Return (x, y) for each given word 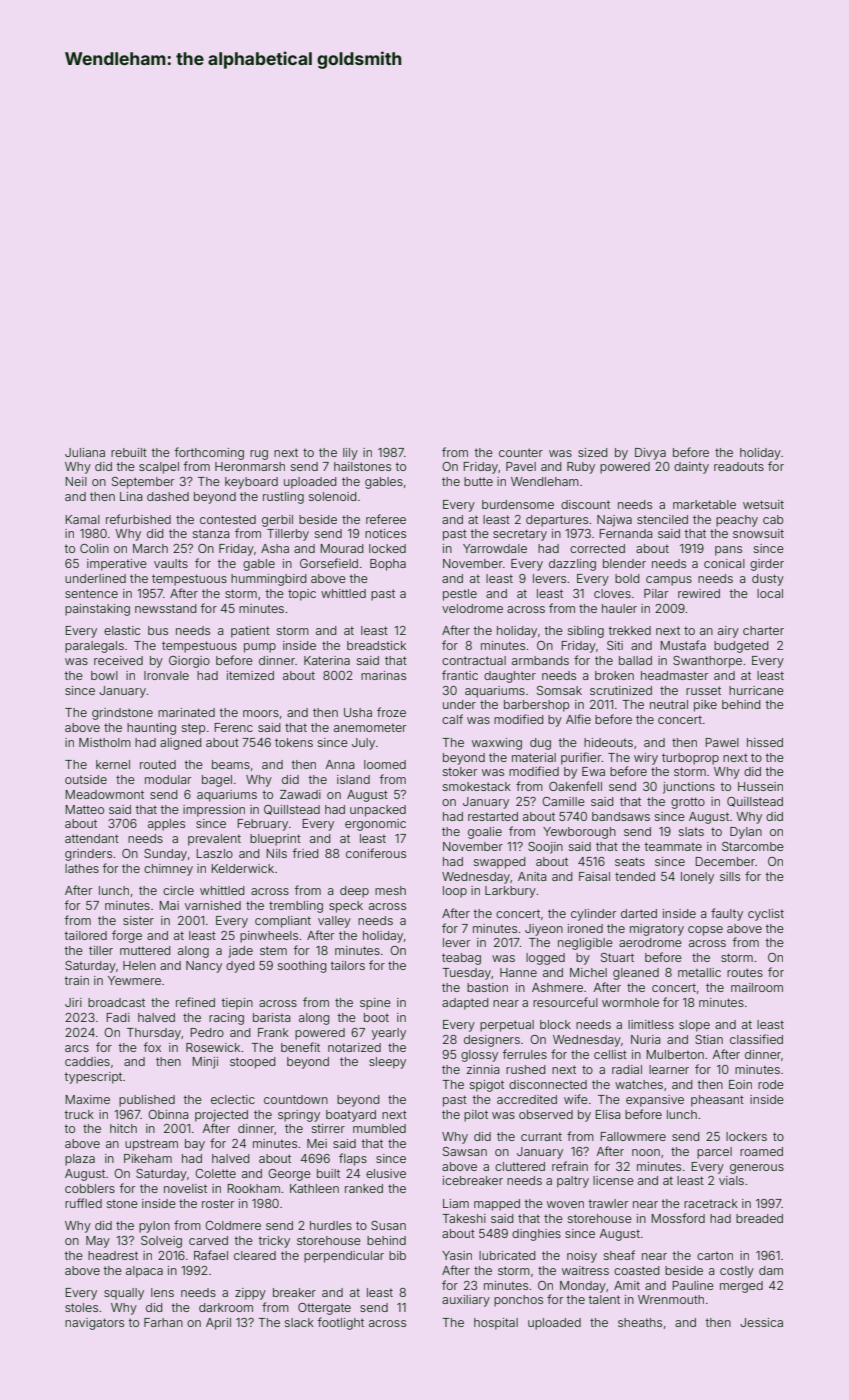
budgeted (741, 647)
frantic (460, 675)
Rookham (254, 1188)
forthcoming (209, 453)
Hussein (760, 786)
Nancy (204, 967)
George (289, 1175)
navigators (94, 1324)
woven (565, 1204)
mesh (390, 890)
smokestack (477, 786)
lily (350, 454)
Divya (650, 454)
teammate (673, 846)
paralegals (94, 647)
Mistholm (105, 742)
